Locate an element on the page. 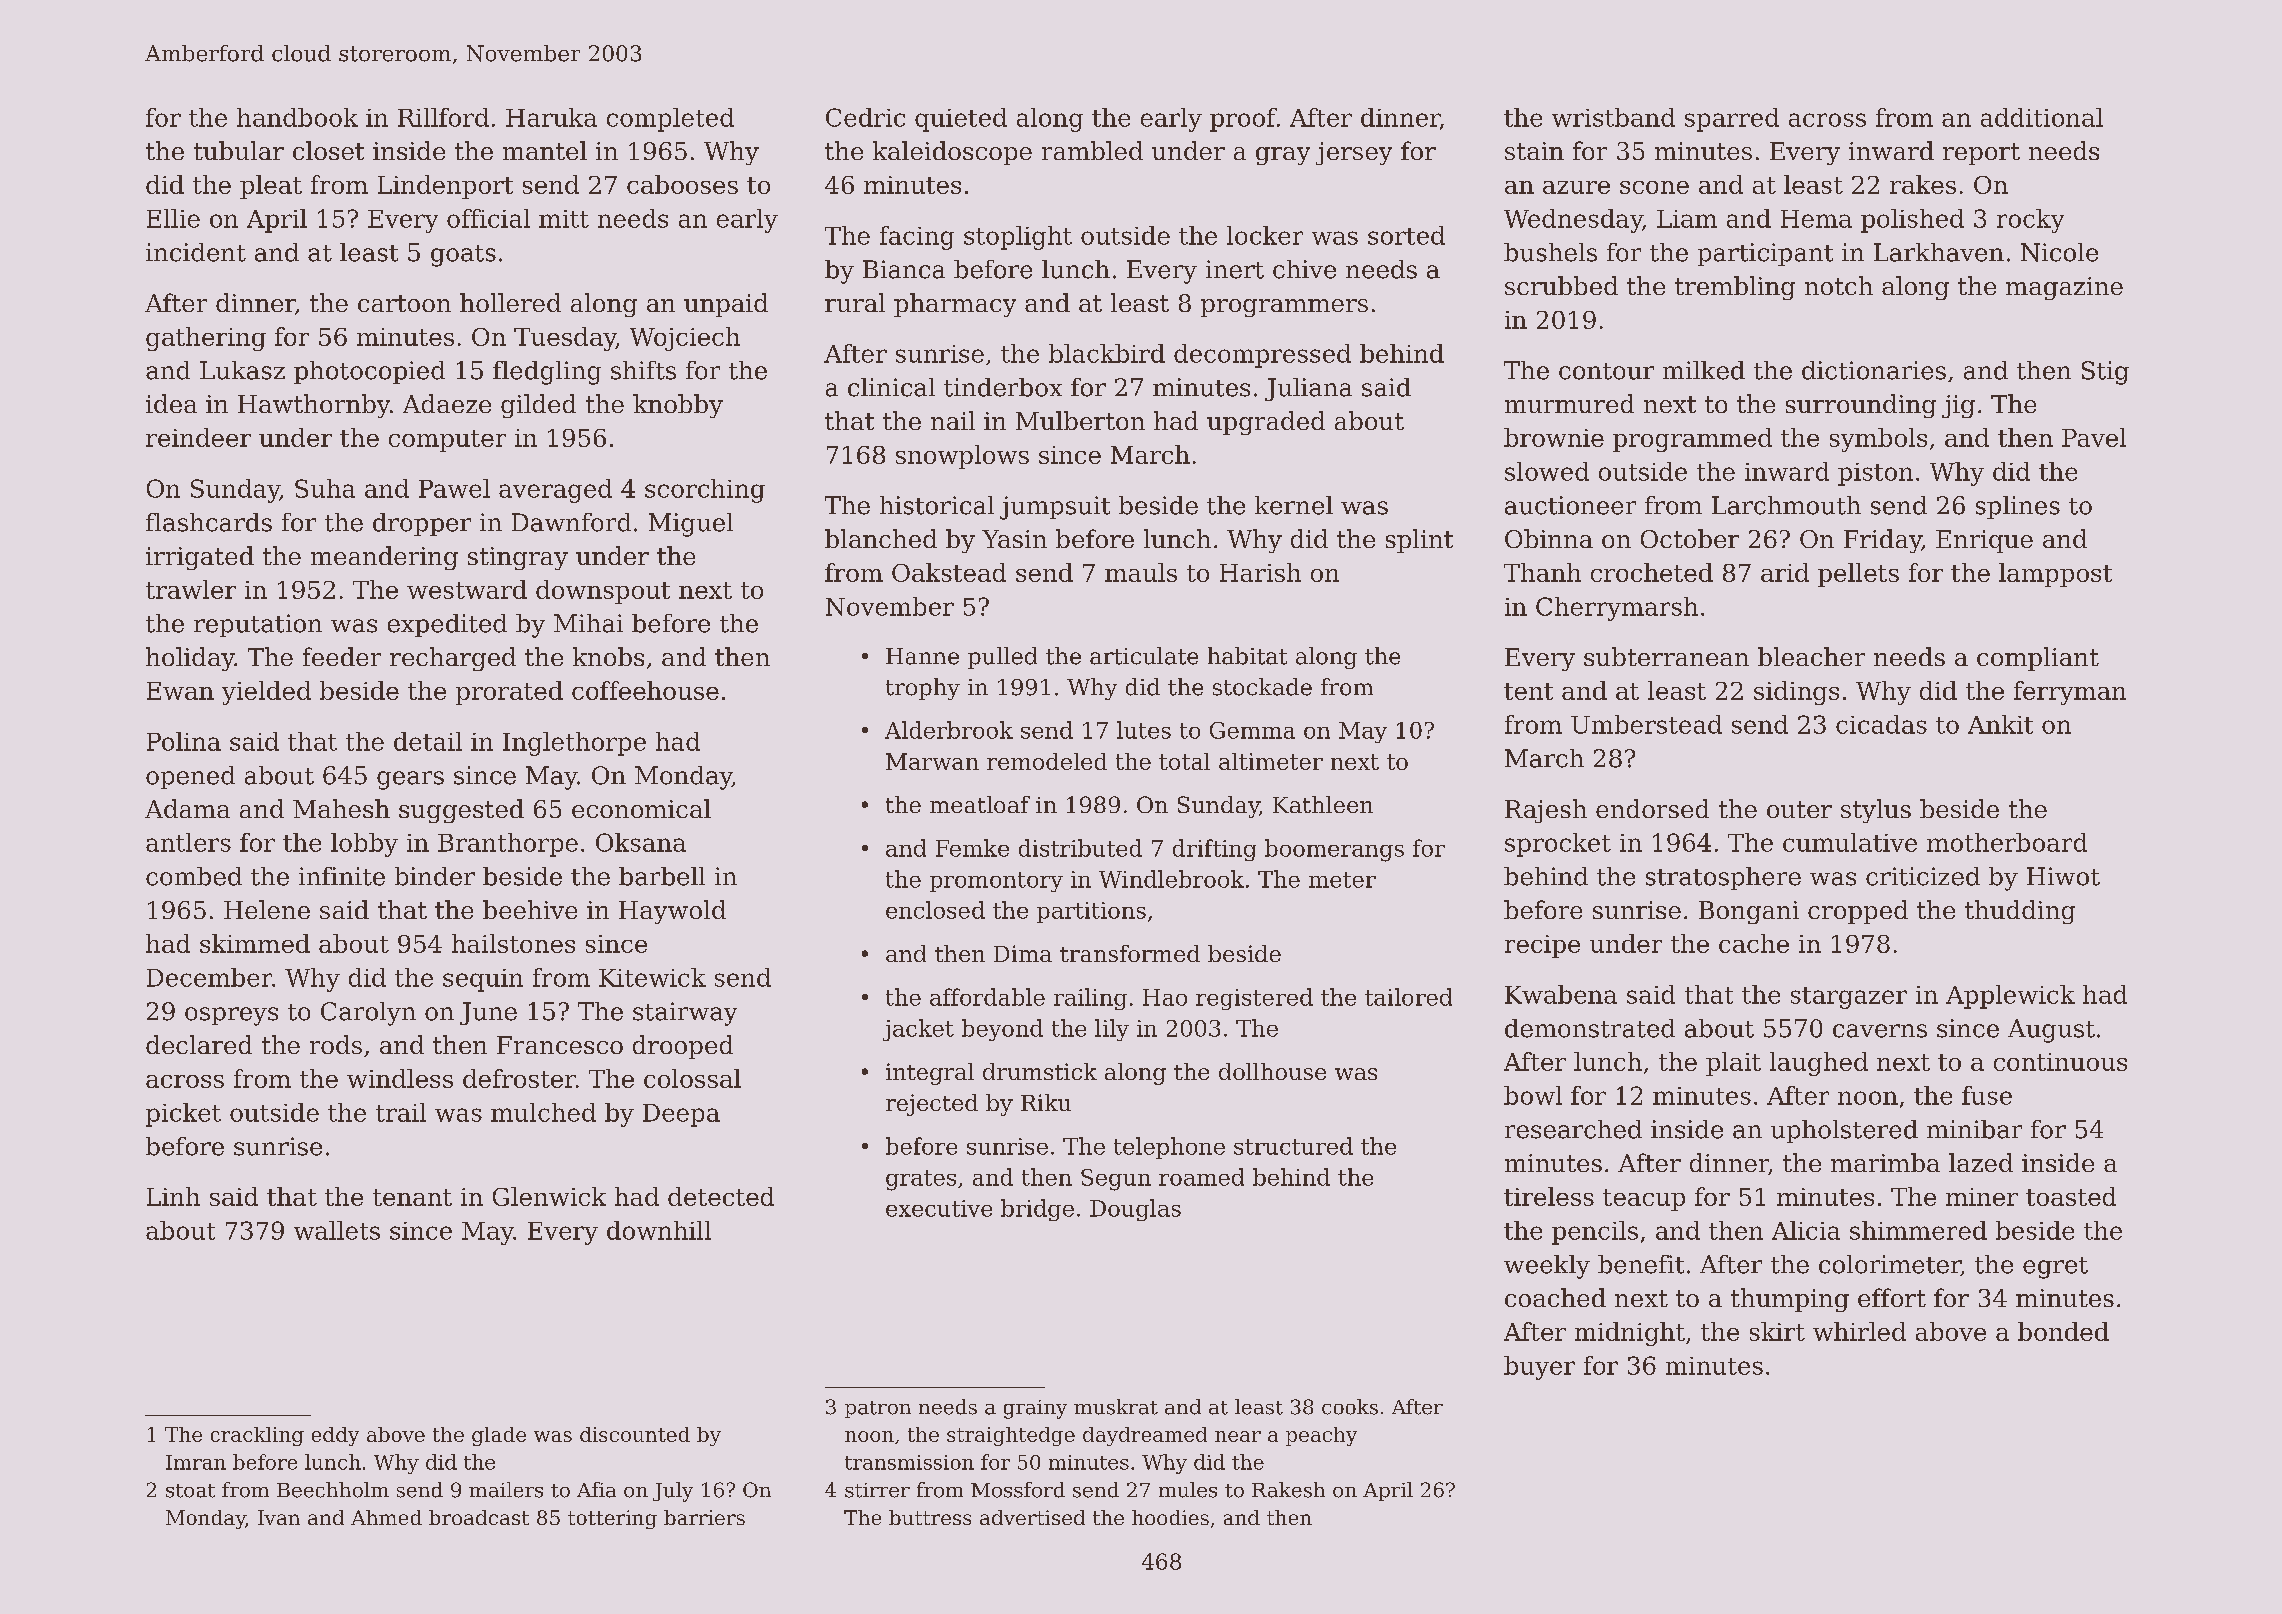 The image size is (2282, 1614). mitt is located at coordinates (564, 219).
